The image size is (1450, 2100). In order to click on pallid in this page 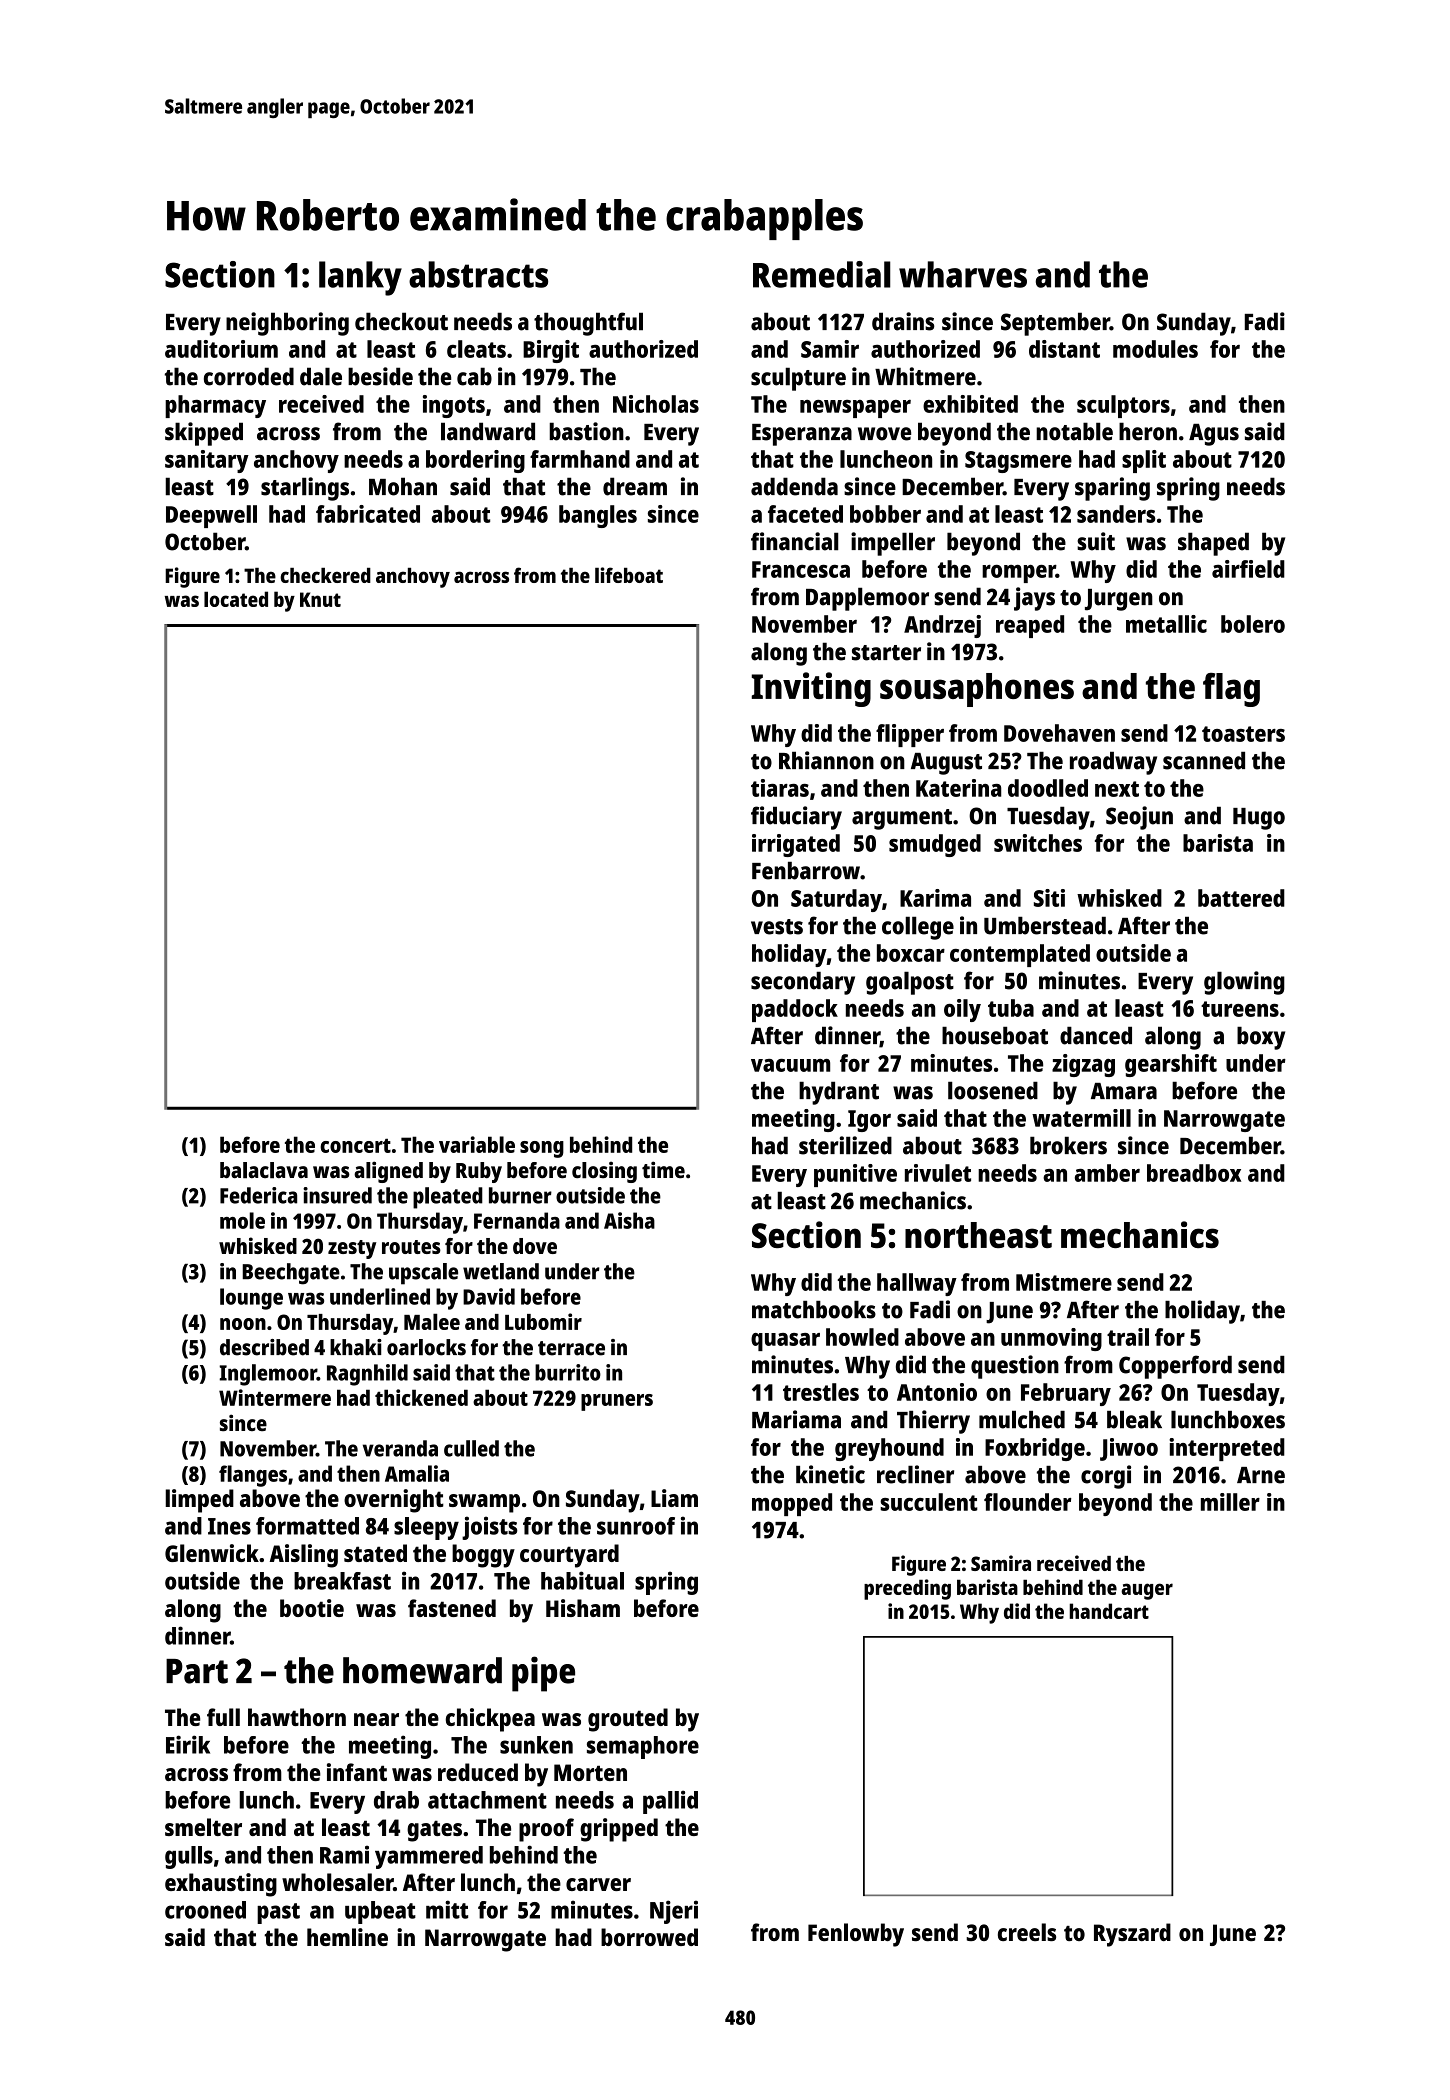, I will do `click(670, 1802)`.
